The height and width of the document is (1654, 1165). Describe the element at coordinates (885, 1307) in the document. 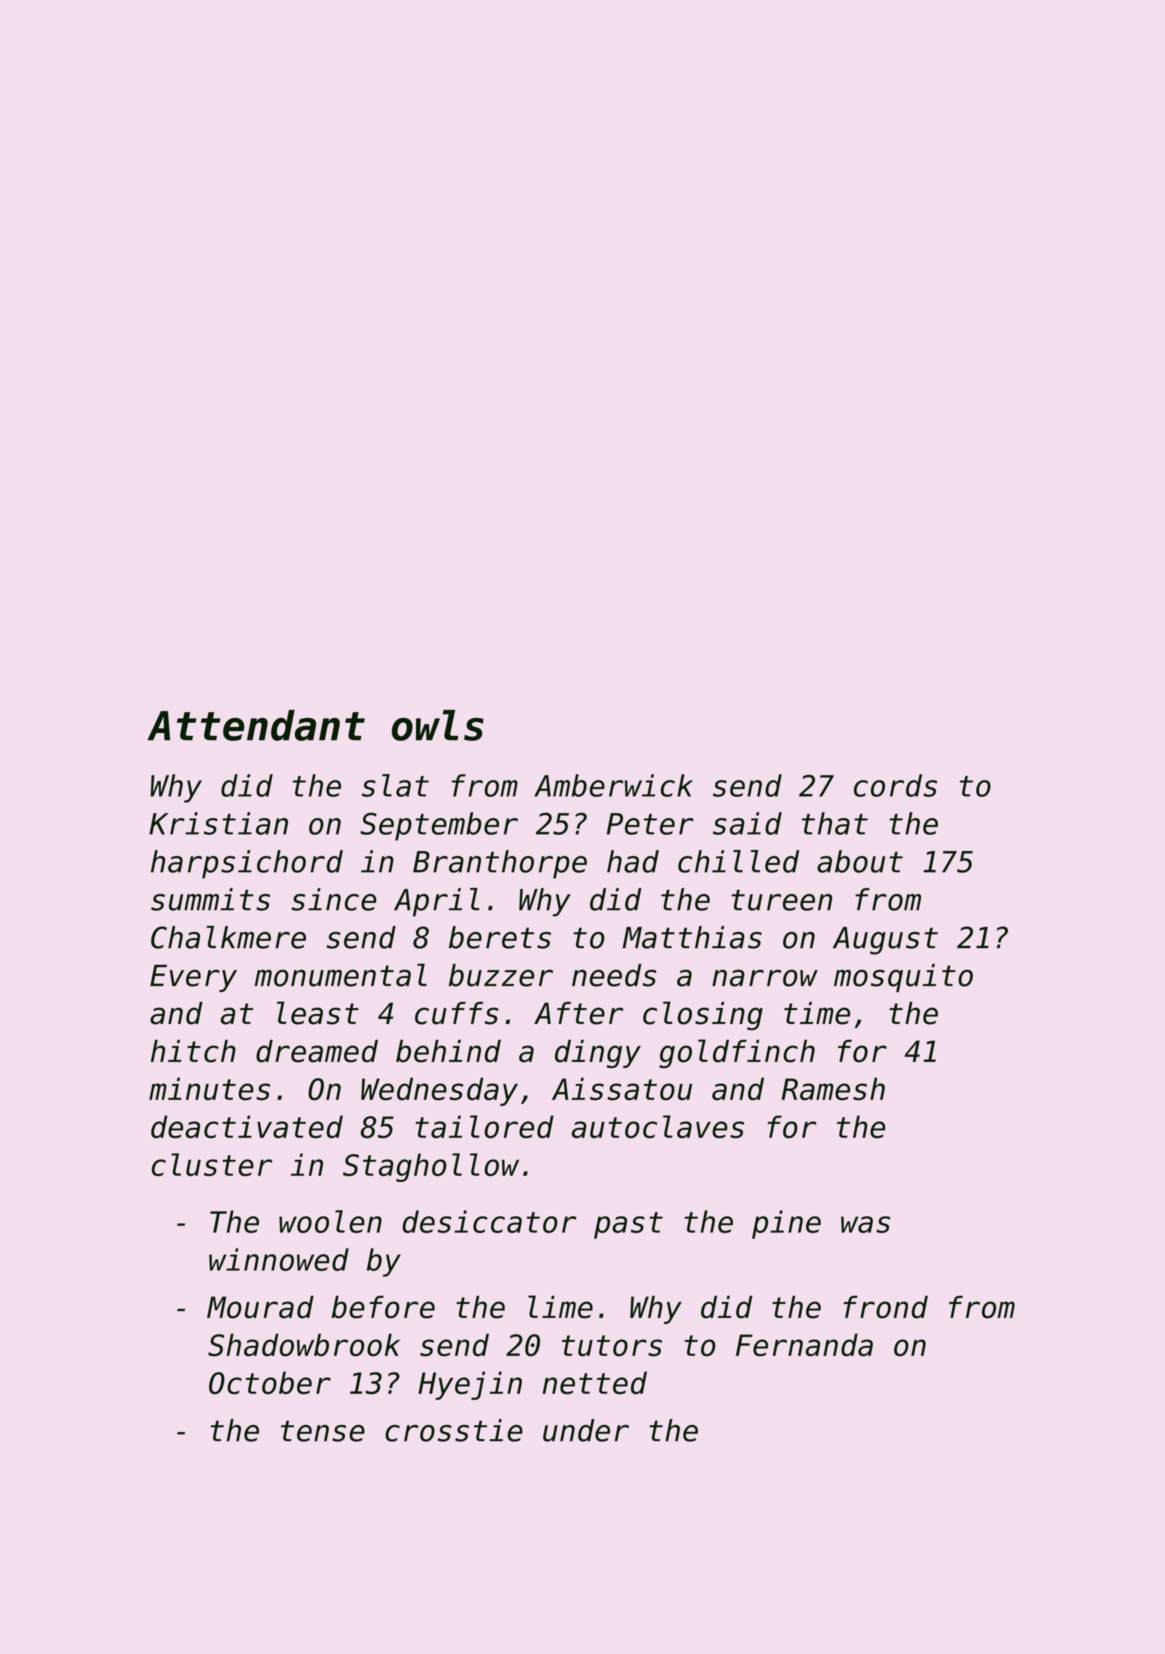

I see `frond` at that location.
